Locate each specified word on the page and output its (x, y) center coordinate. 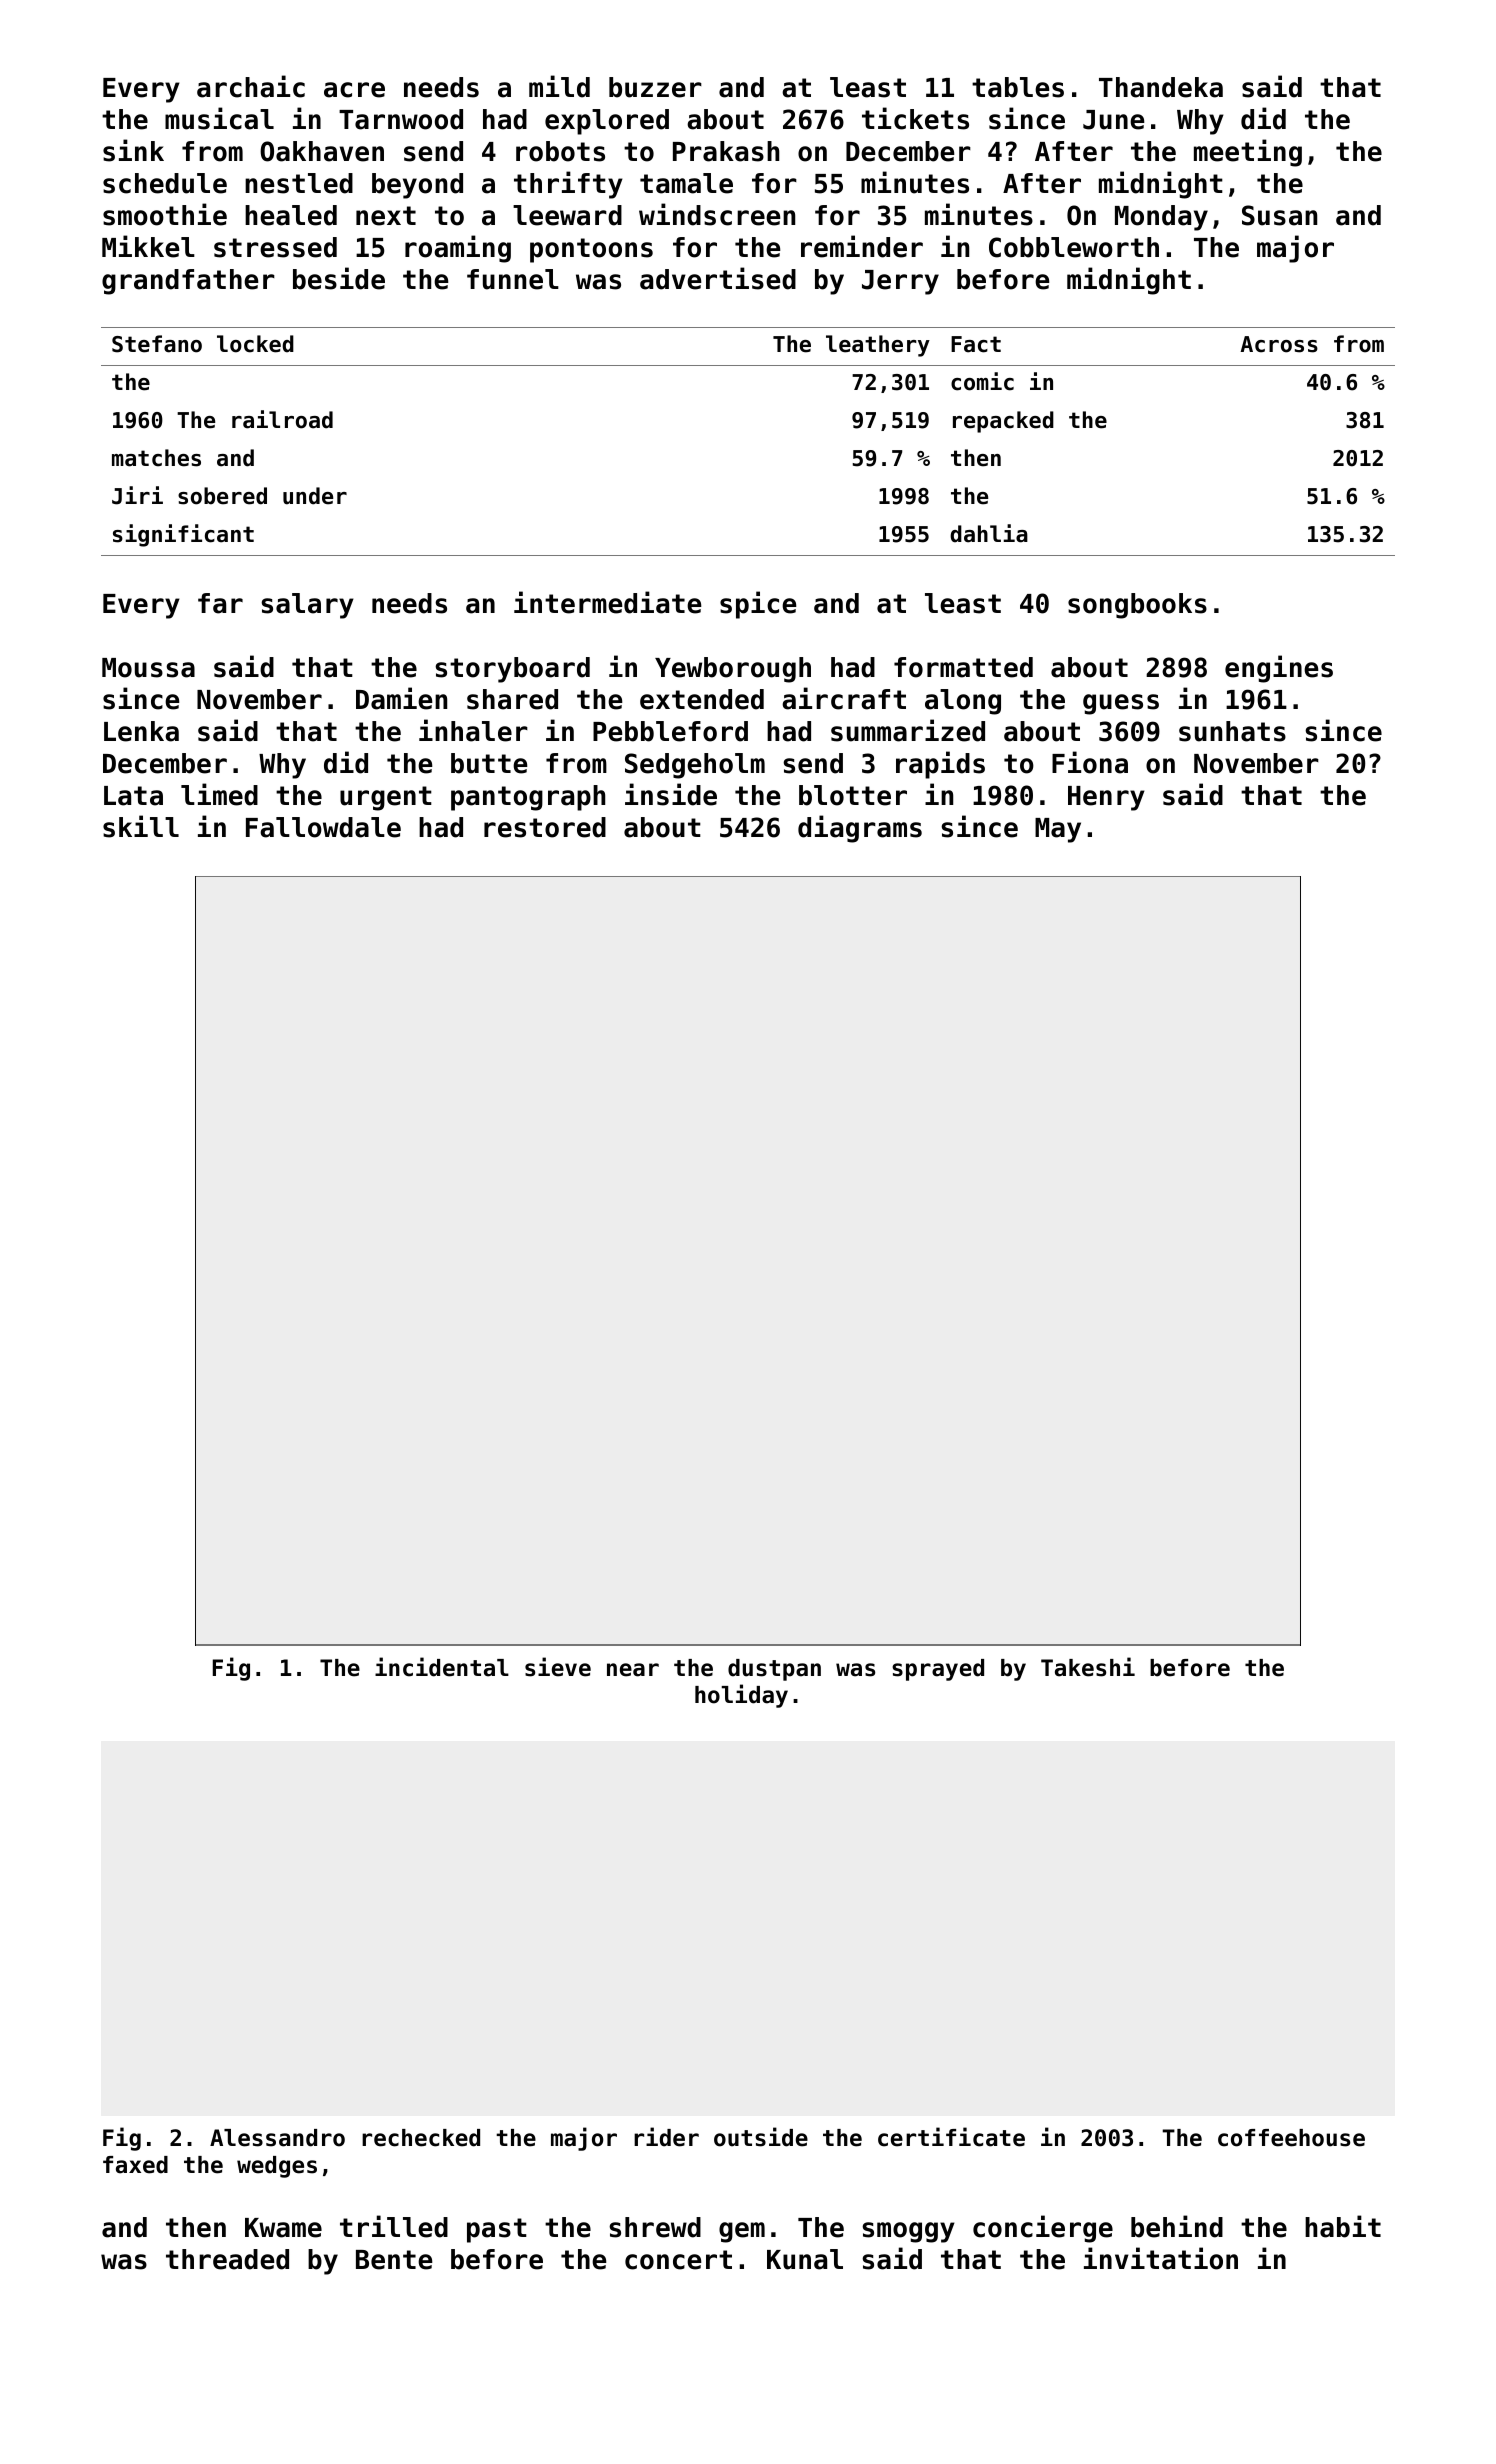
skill (141, 826)
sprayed (938, 1670)
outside (761, 2137)
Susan (1279, 215)
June (1114, 120)
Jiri (137, 495)
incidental (442, 1667)
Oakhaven (322, 151)
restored (545, 827)
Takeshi (1088, 1667)
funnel (513, 279)
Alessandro (277, 2138)
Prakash (726, 151)
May (1058, 830)
